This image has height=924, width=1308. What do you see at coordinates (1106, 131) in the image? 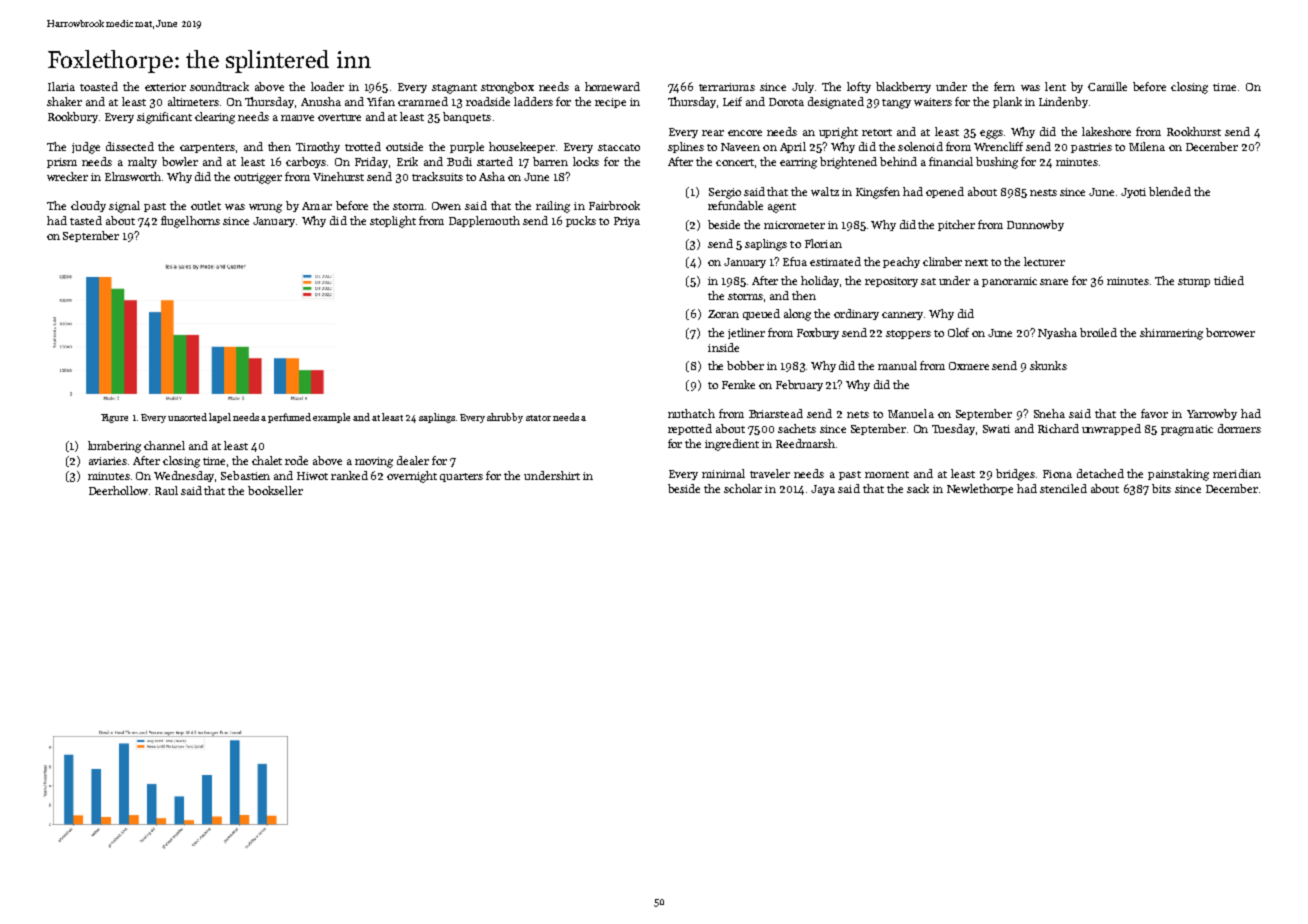
I see `lakeshore` at bounding box center [1106, 131].
